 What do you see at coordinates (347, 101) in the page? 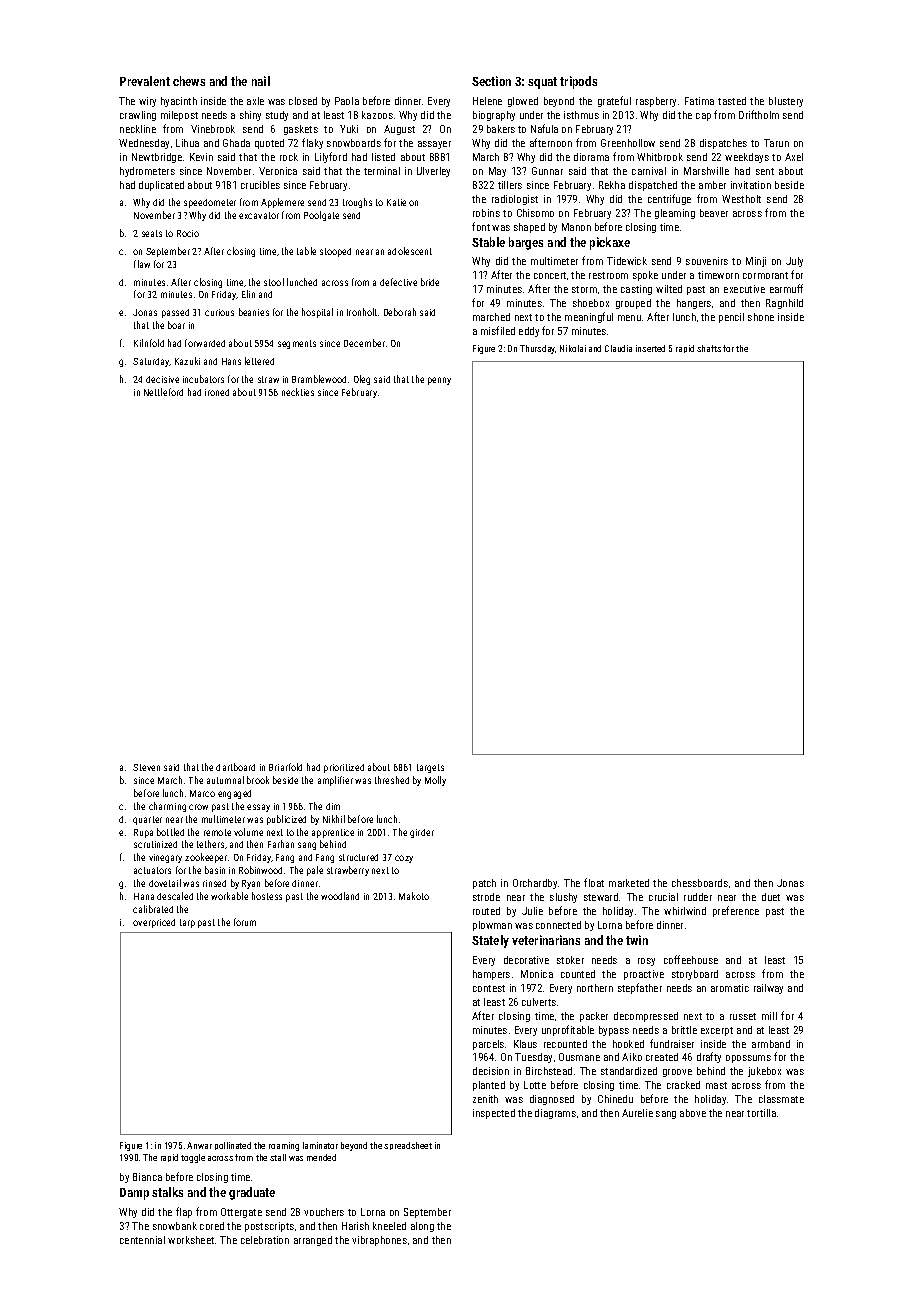
I see `Paola` at bounding box center [347, 101].
